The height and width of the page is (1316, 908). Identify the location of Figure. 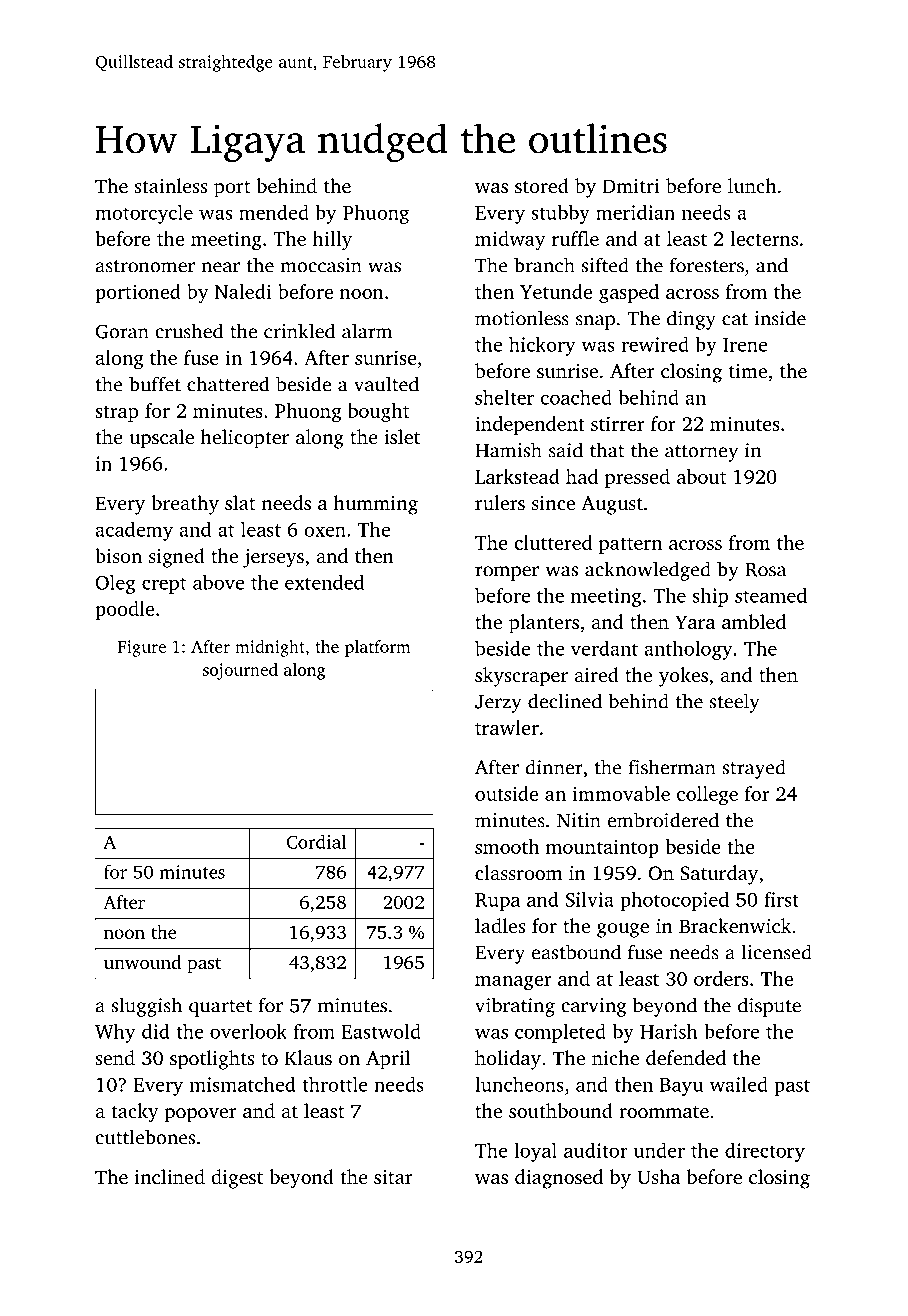
(142, 648).
